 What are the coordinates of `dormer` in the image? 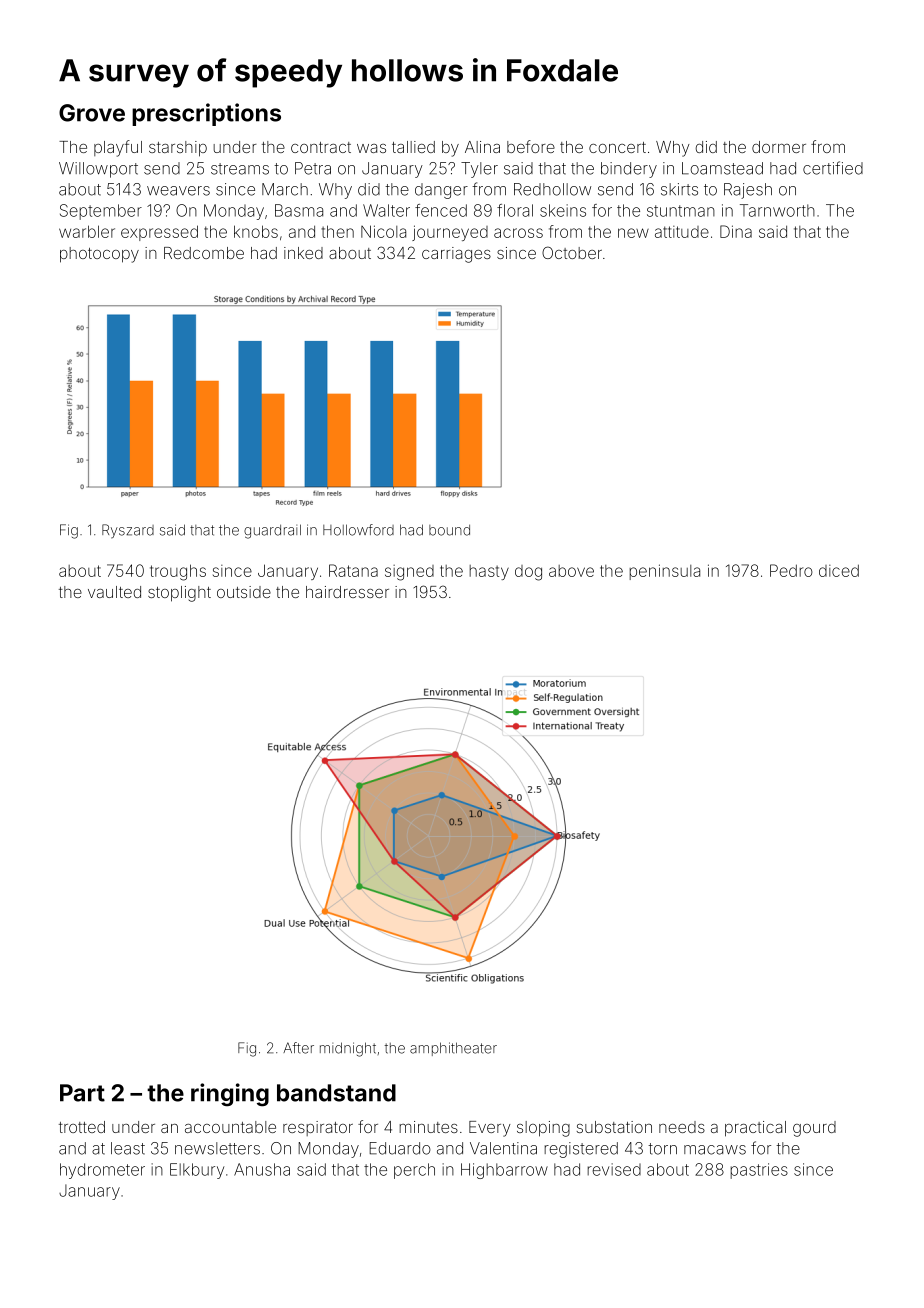 It's located at (779, 147).
